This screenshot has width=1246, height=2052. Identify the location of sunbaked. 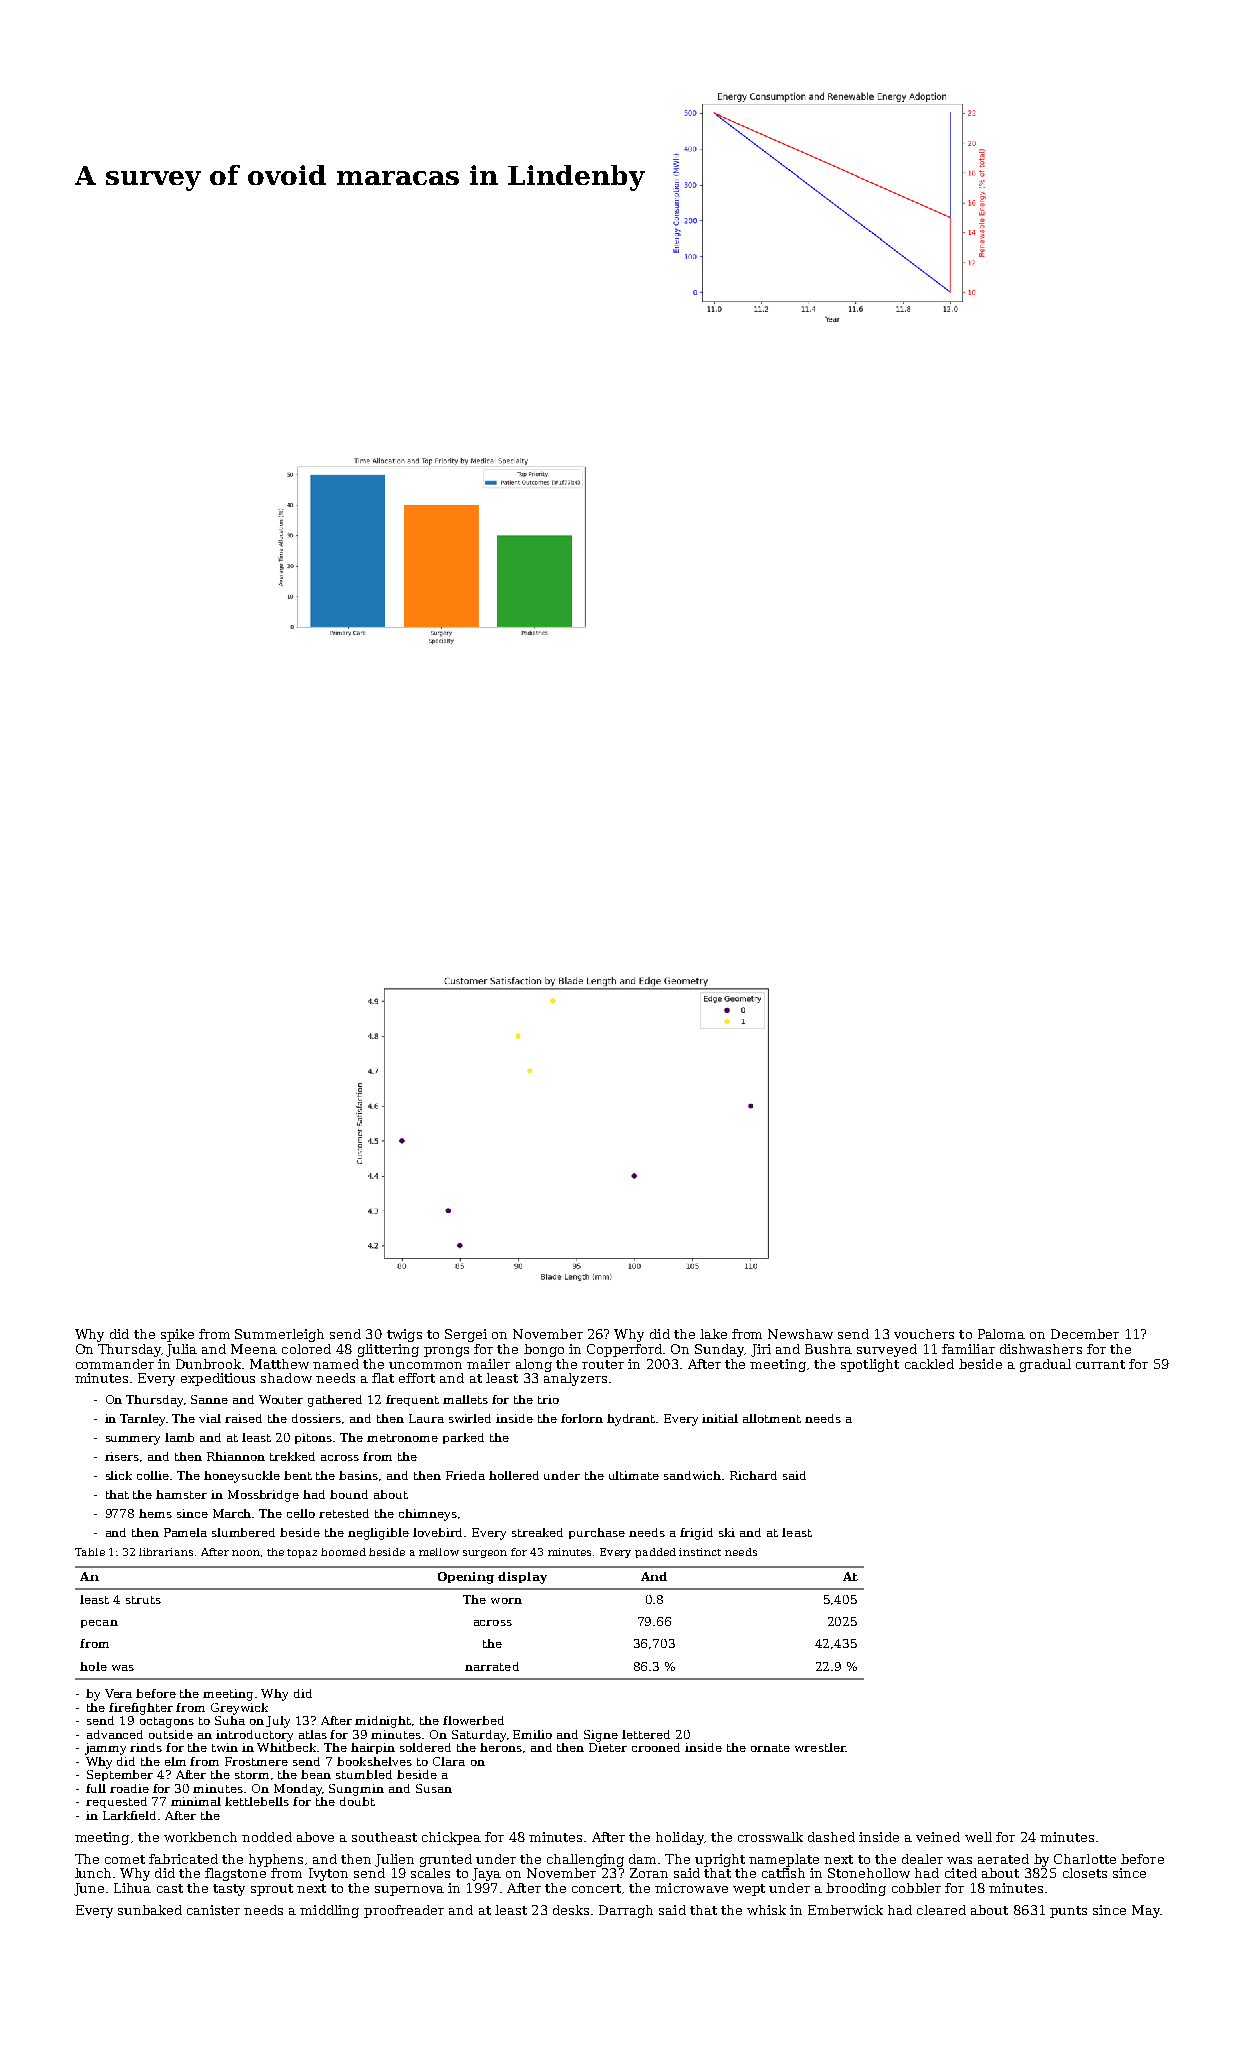
(150, 1910).
